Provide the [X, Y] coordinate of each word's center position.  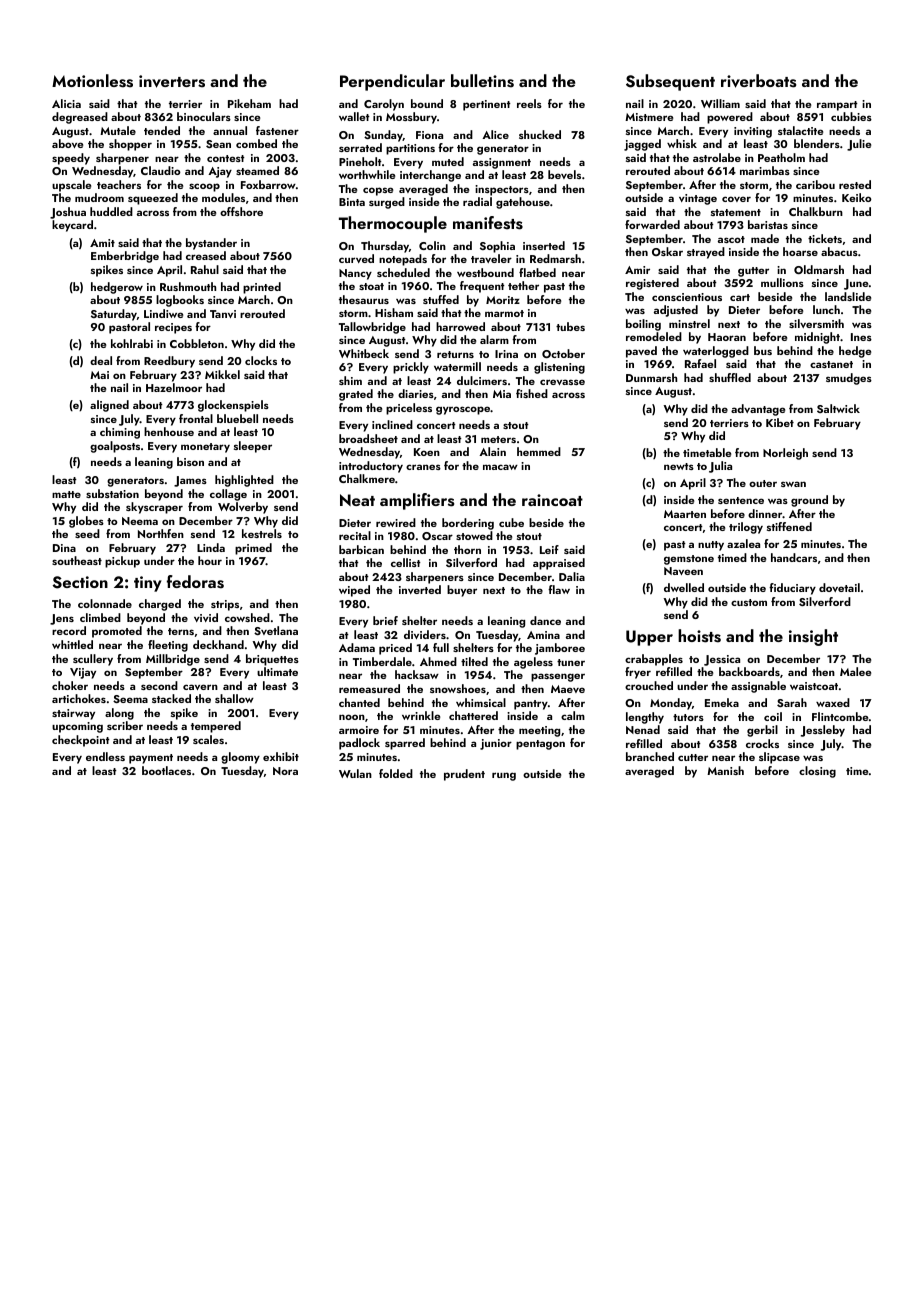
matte [66, 494]
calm [573, 715]
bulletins [482, 81]
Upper [649, 638]
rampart [837, 106]
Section [80, 582]
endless [105, 756]
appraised [559, 564]
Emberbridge [125, 257]
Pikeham [249, 103]
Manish [725, 770]
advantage [758, 410]
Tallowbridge [372, 328]
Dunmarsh [651, 377]
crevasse [562, 382]
